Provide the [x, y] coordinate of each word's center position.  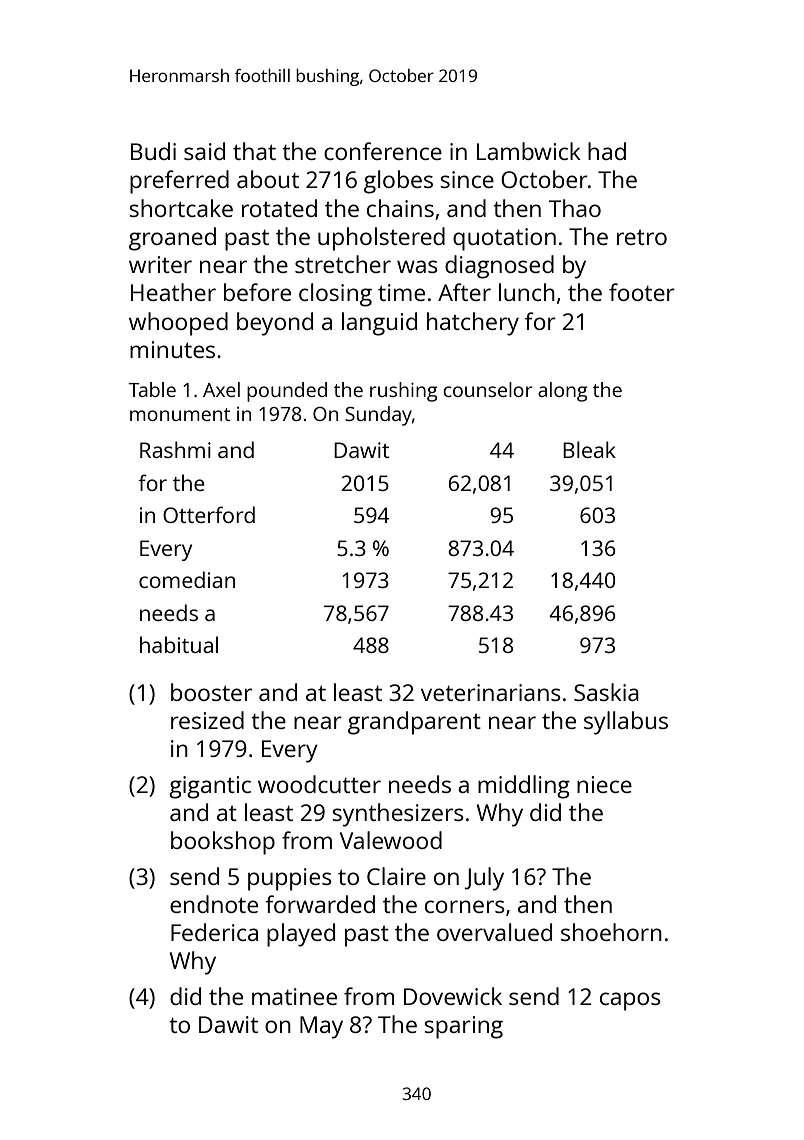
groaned [172, 239]
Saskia [606, 692]
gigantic [210, 787]
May [321, 1027]
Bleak [589, 449]
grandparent [414, 723]
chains [400, 208]
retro [642, 237]
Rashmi [175, 449]
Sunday [378, 416]
